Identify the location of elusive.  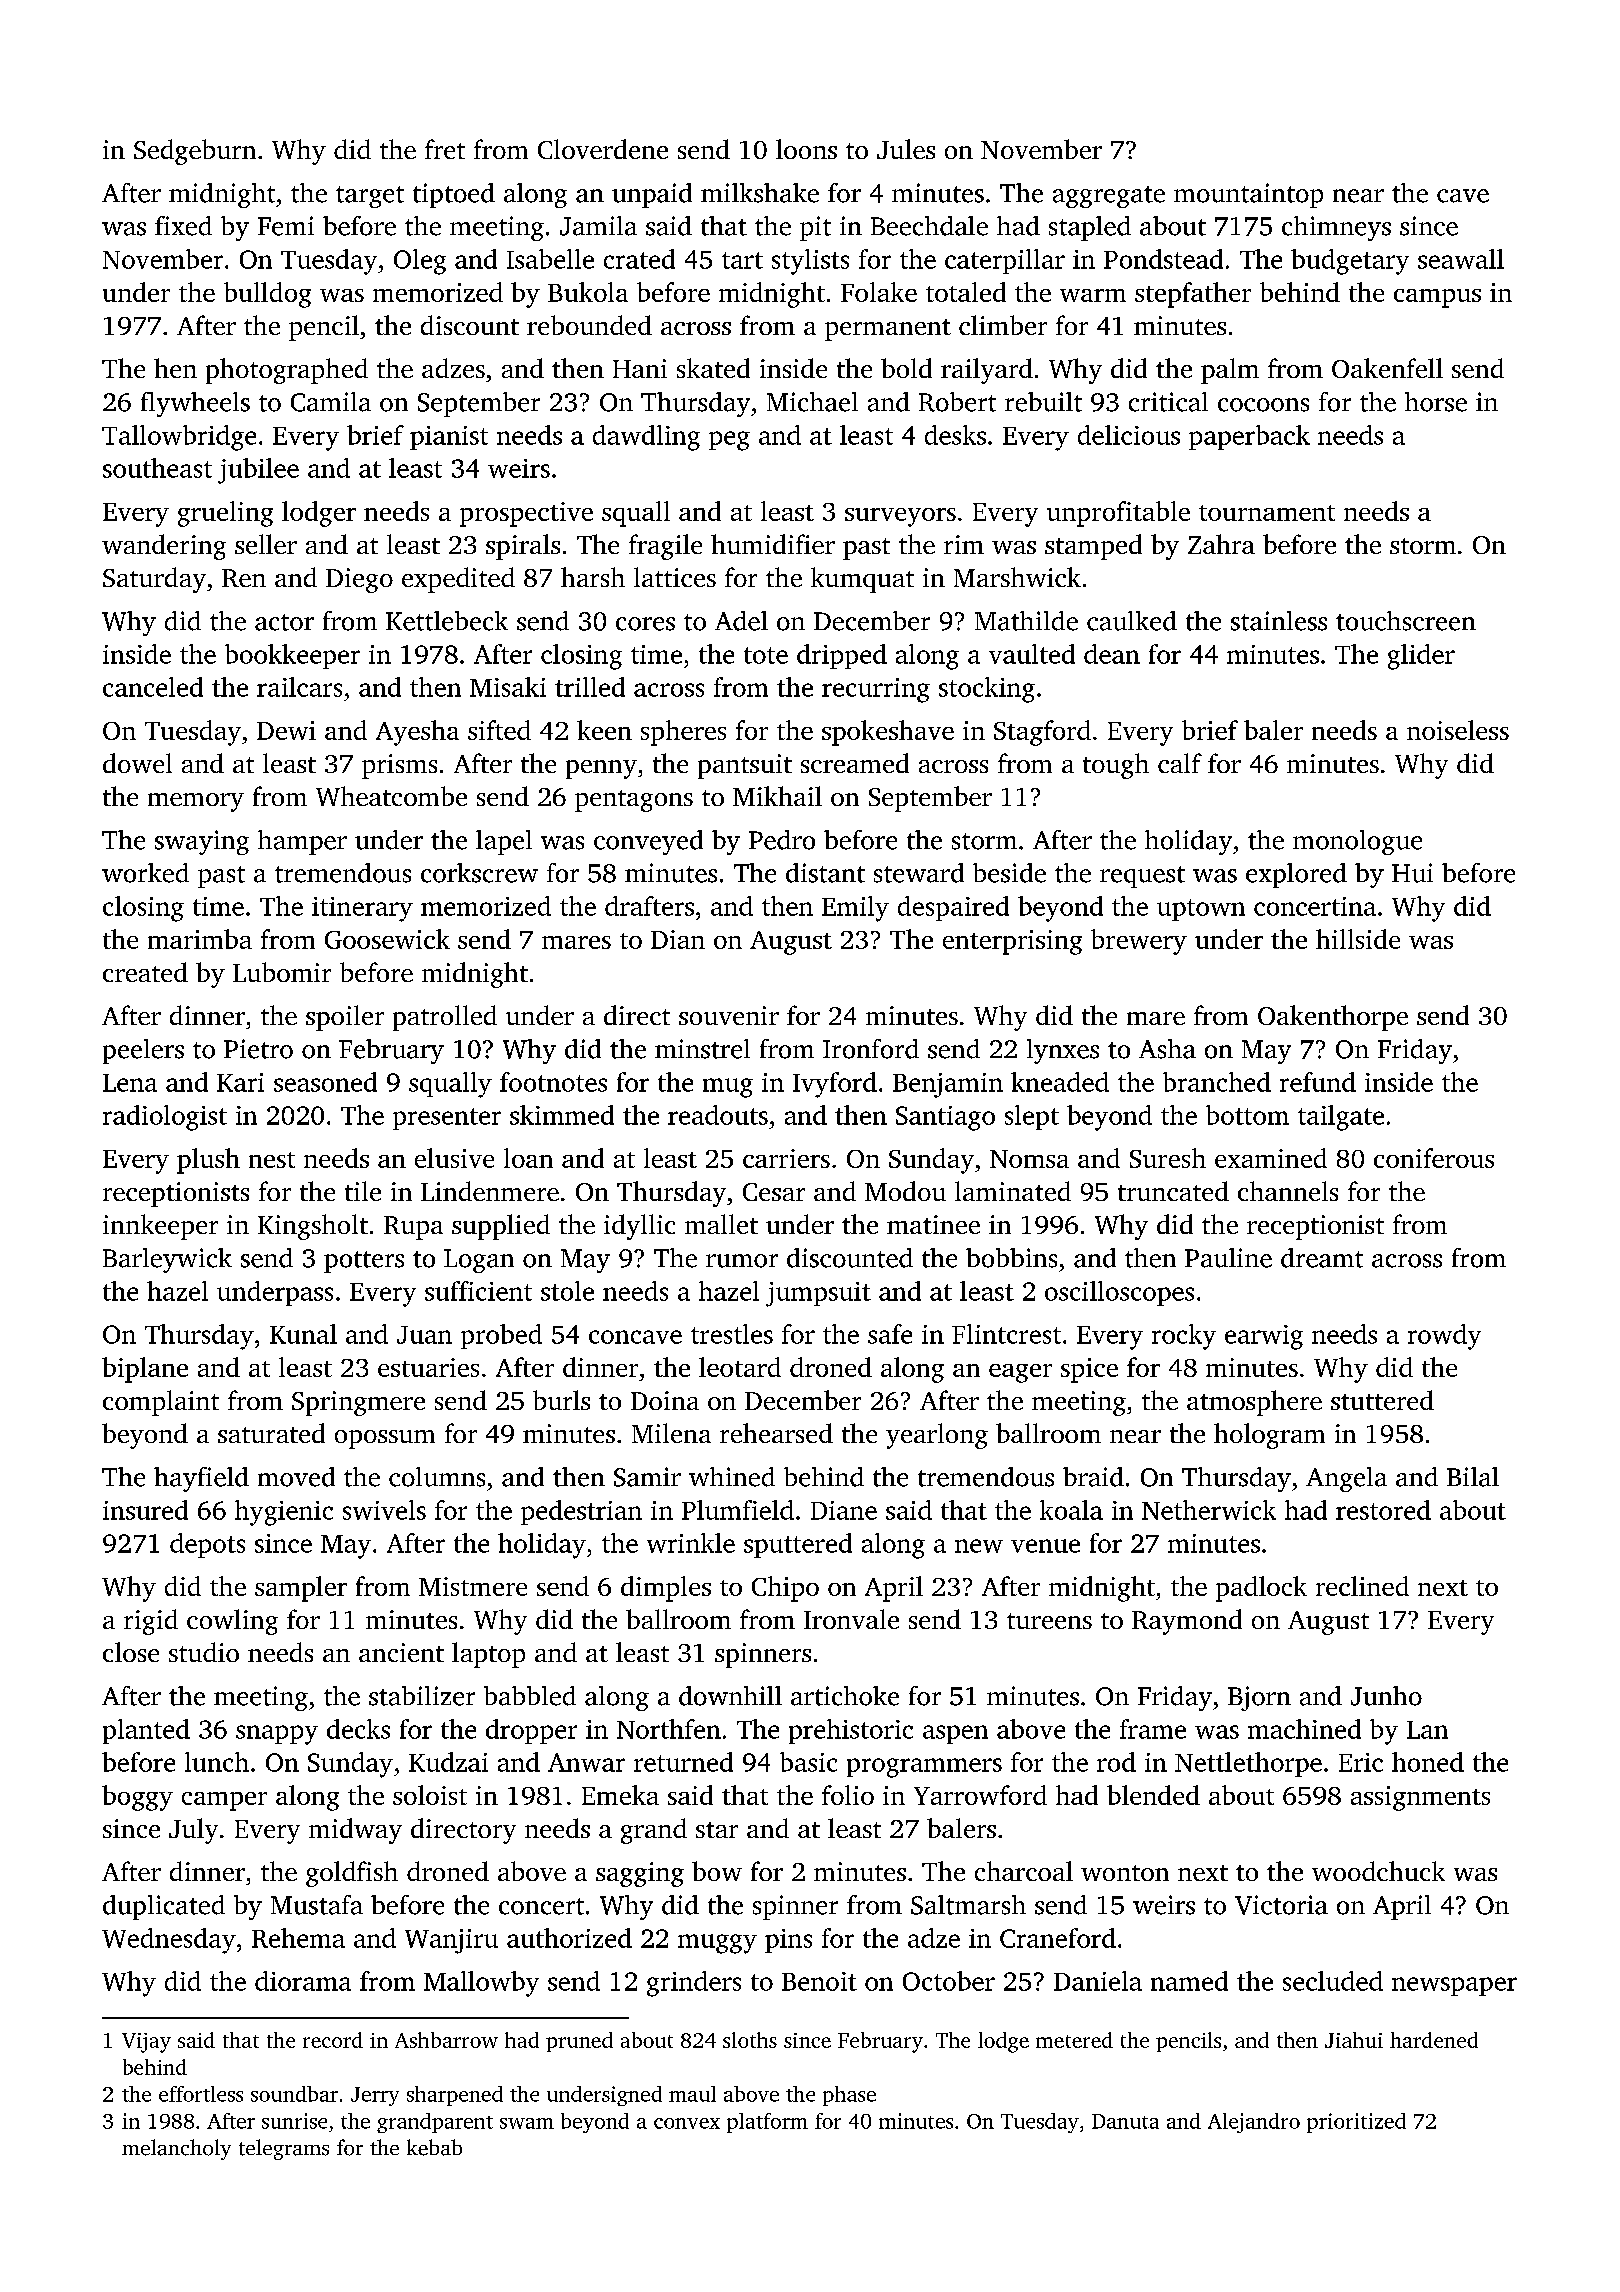
(454, 1158).
